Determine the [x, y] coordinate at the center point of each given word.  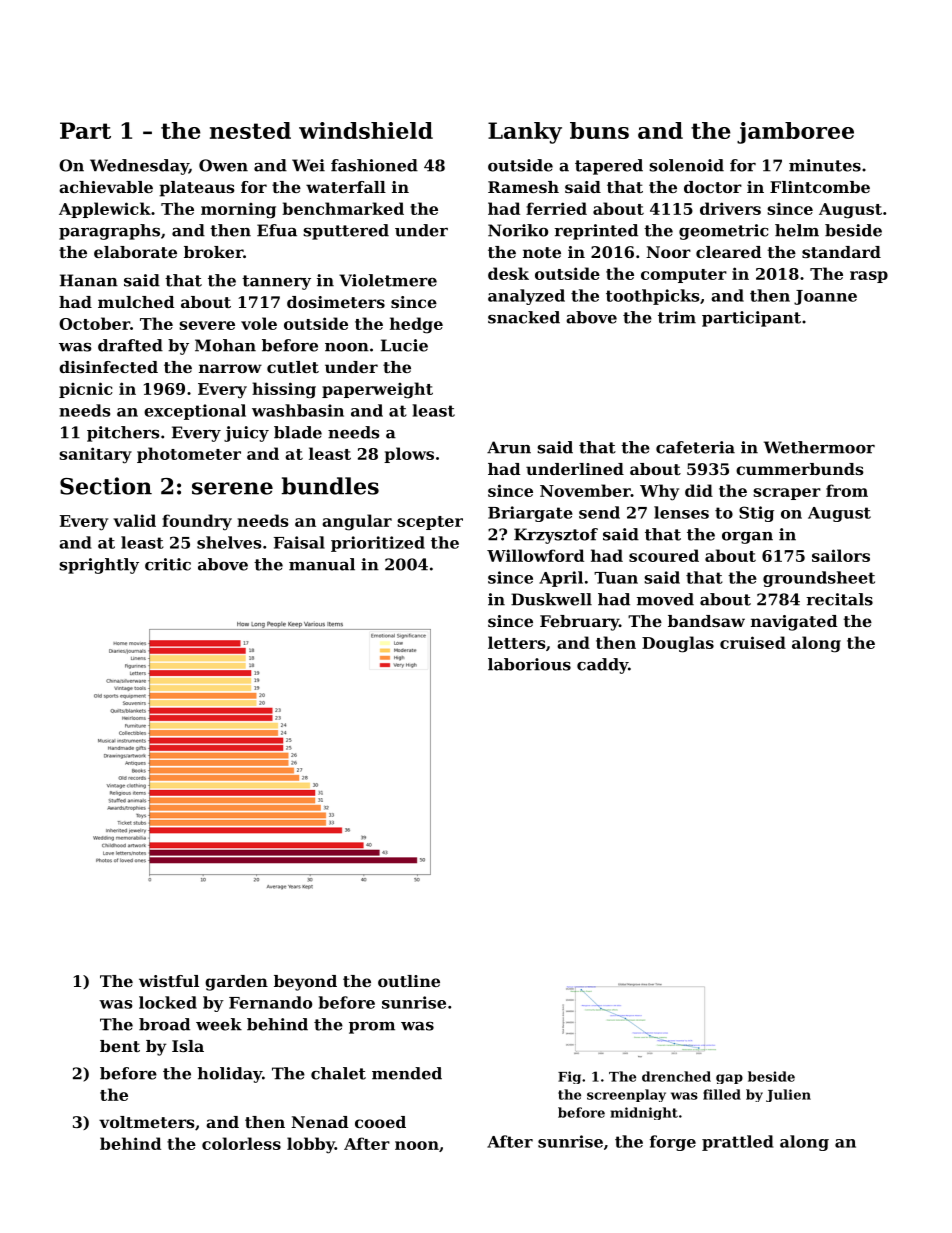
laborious [529, 664]
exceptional [195, 412]
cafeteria [695, 447]
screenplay [626, 1095]
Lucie [404, 345]
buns [599, 130]
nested [250, 130]
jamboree [795, 133]
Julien [788, 1095]
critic [168, 564]
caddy [602, 666]
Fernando [270, 1002]
